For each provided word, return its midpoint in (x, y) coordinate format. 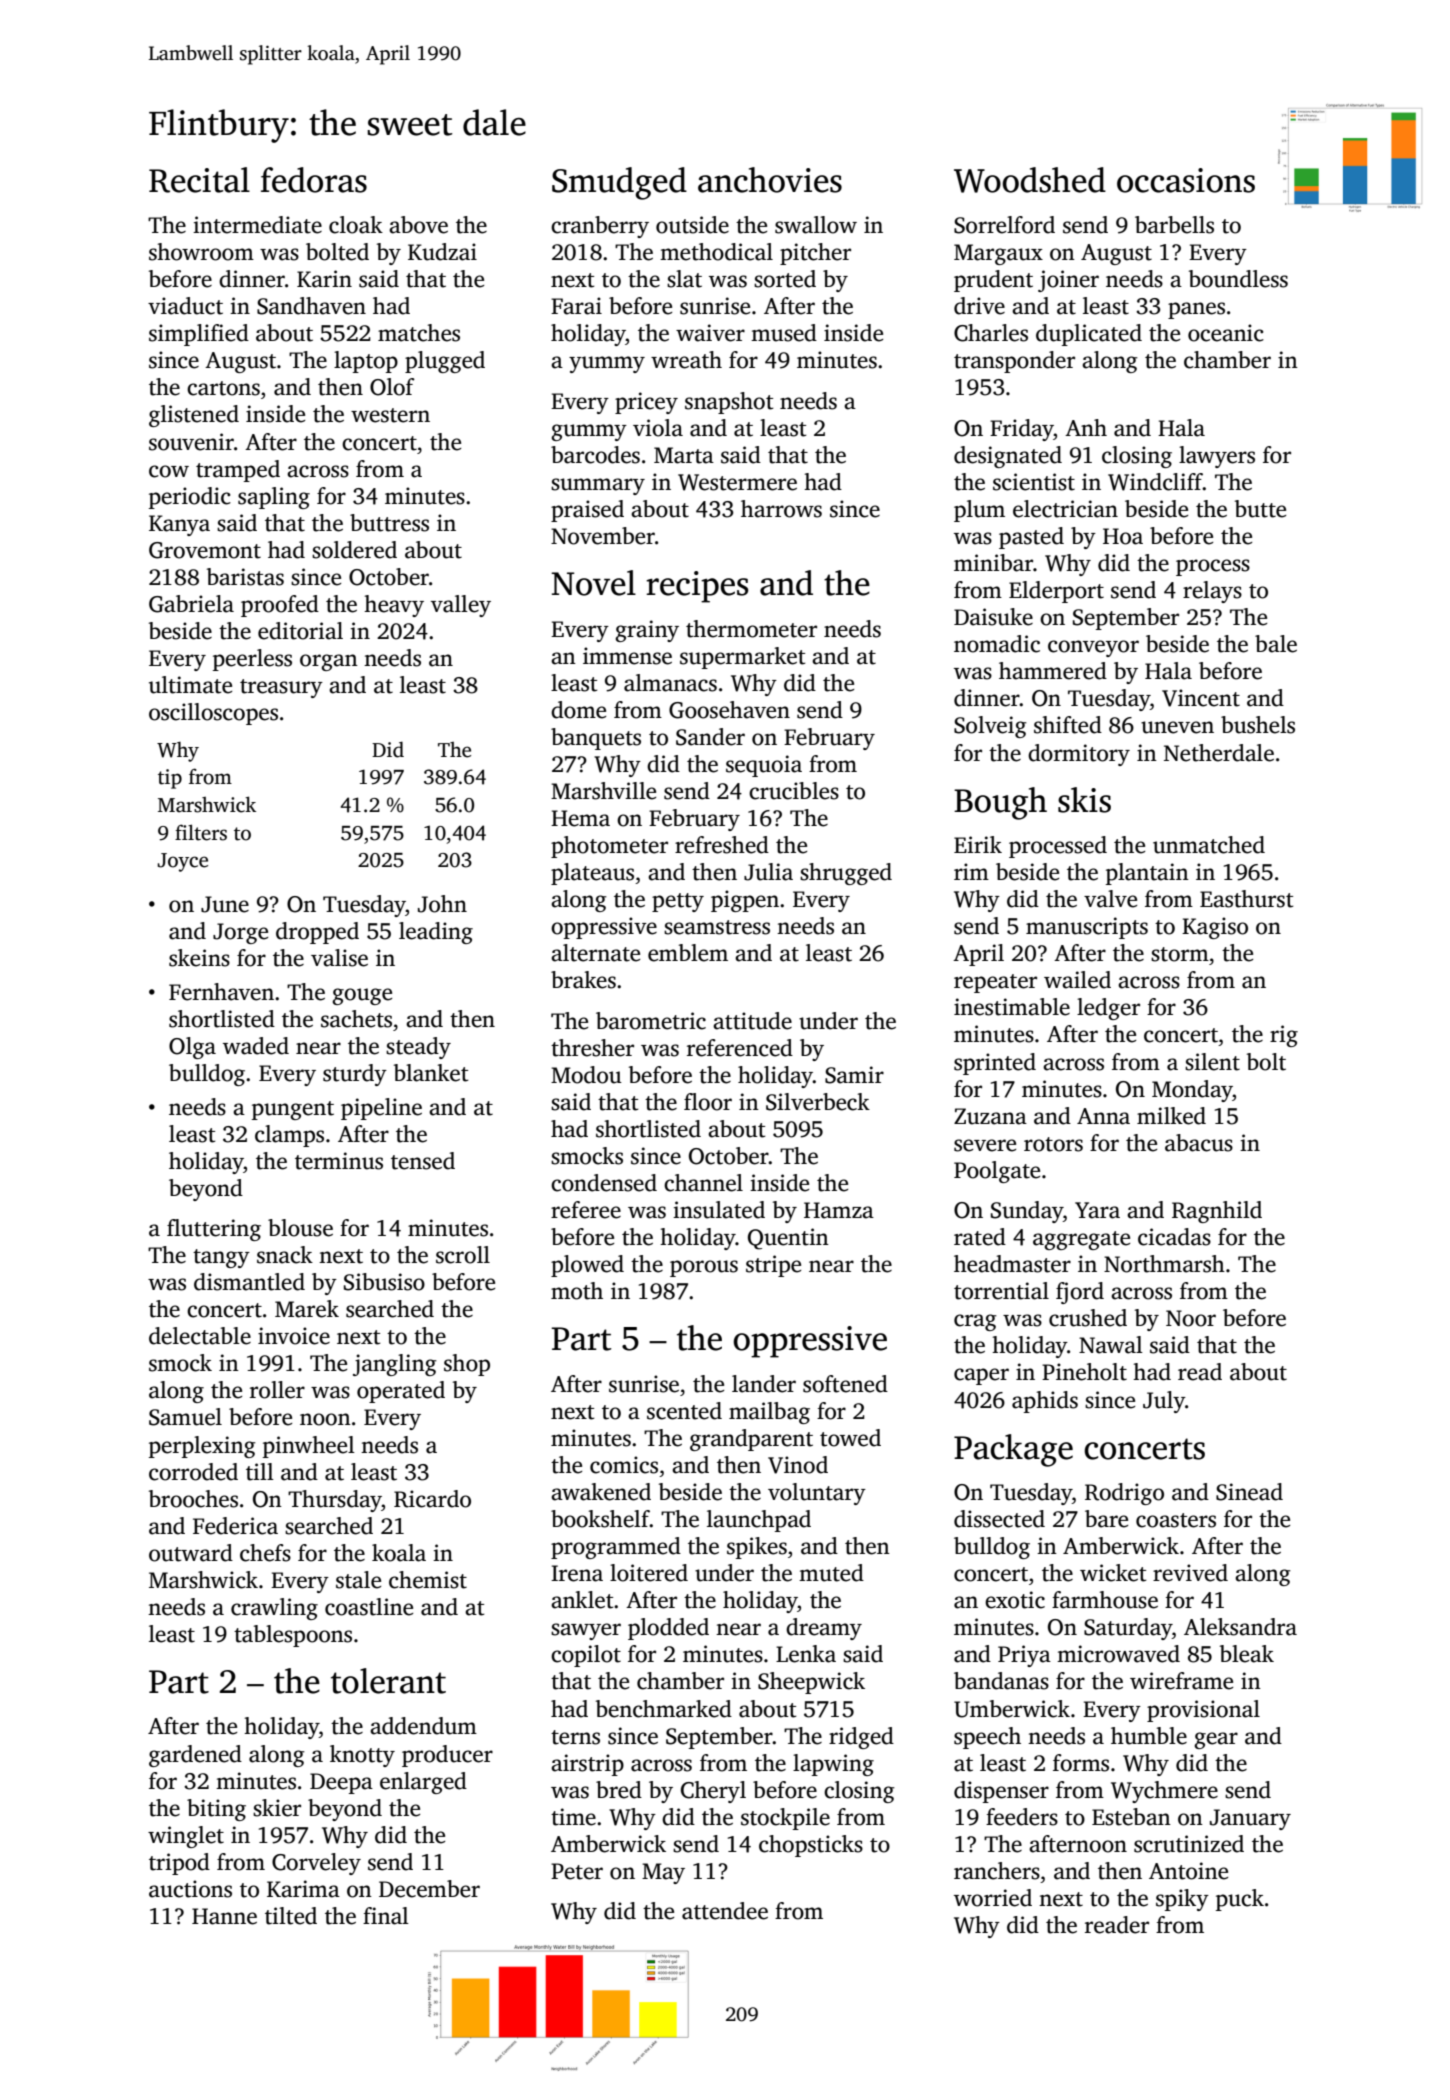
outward (191, 1553)
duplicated (1089, 335)
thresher (592, 1048)
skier (277, 1808)
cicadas (1174, 1237)
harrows (781, 509)
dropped (317, 933)
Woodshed (1030, 180)
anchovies (770, 180)
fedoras (314, 180)
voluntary (817, 1494)
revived (1190, 1573)
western (390, 415)
